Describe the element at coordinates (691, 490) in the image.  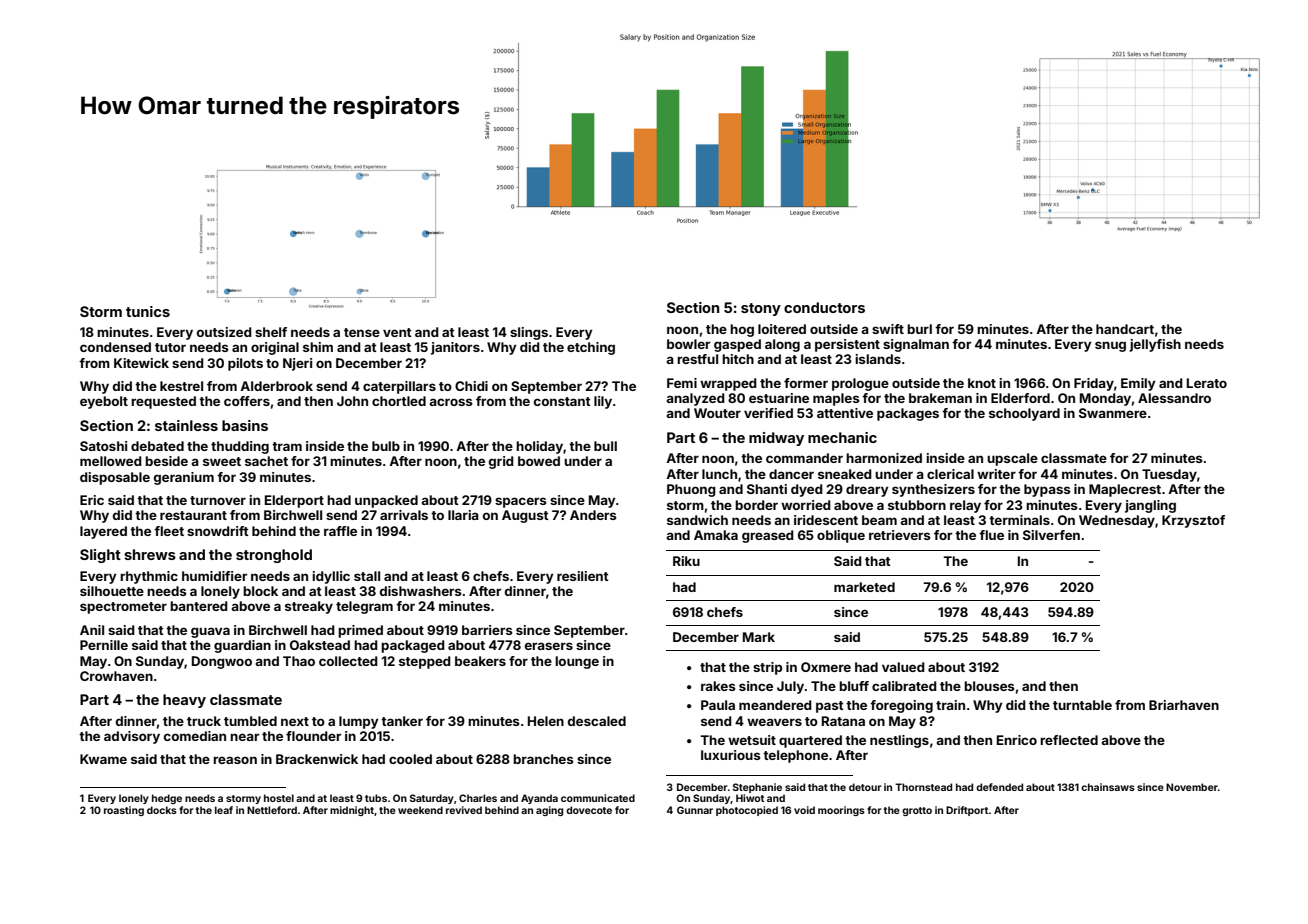
I see `Phuong` at that location.
